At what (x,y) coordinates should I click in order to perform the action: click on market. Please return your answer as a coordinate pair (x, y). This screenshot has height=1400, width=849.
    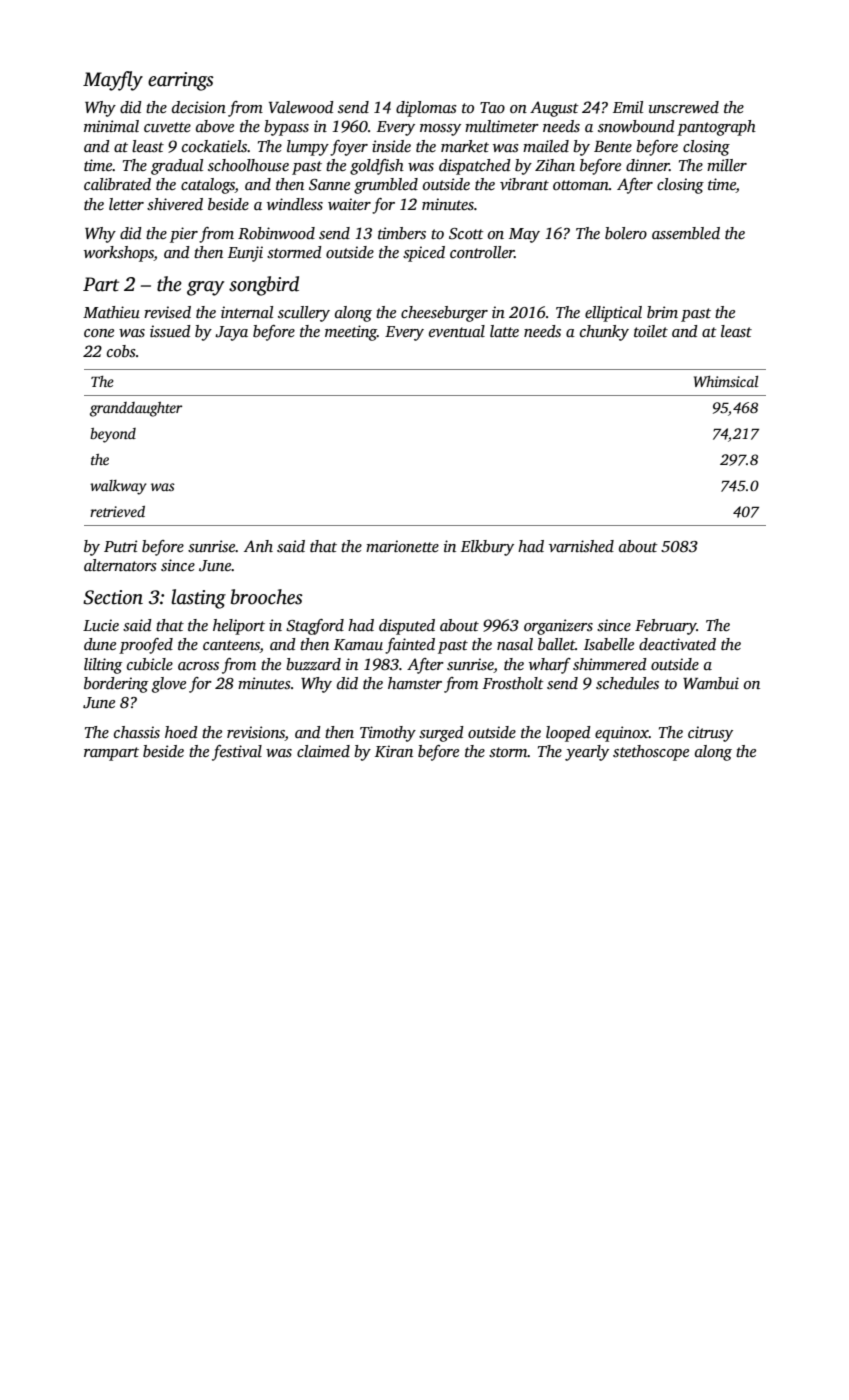
    Looking at the image, I should click on (465, 146).
